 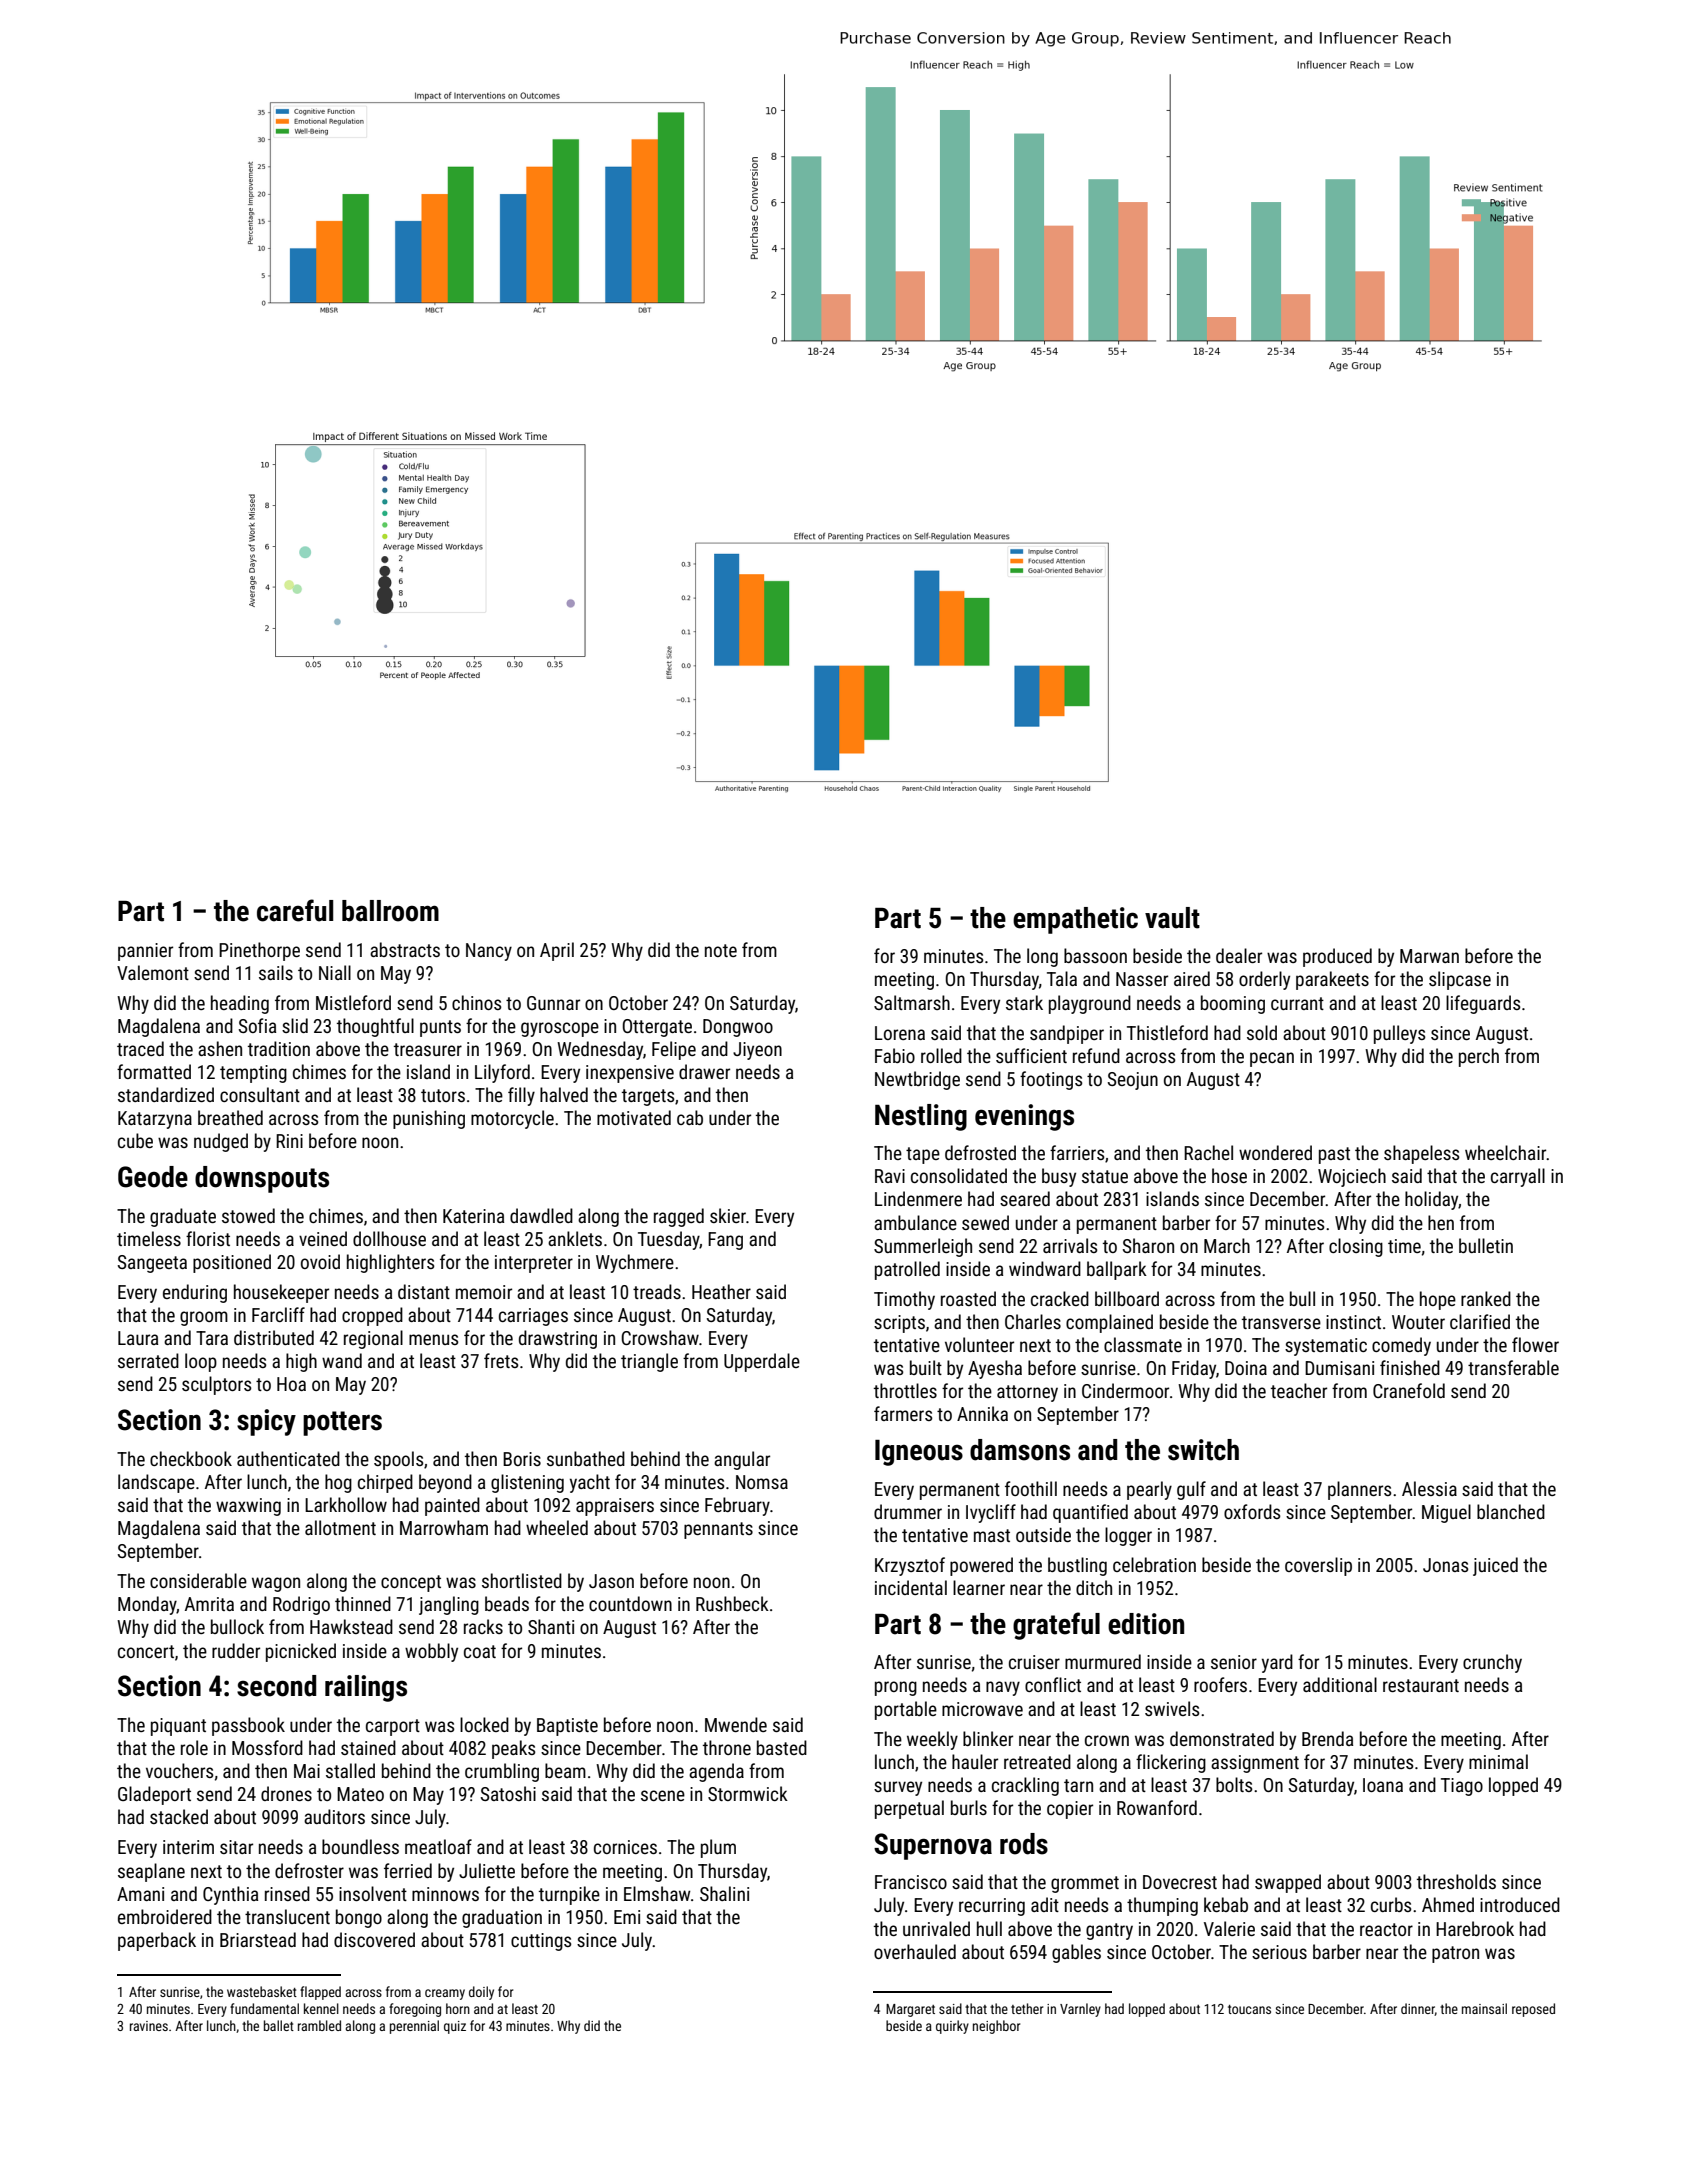 What do you see at coordinates (1024, 1002) in the image?
I see `stark` at bounding box center [1024, 1002].
